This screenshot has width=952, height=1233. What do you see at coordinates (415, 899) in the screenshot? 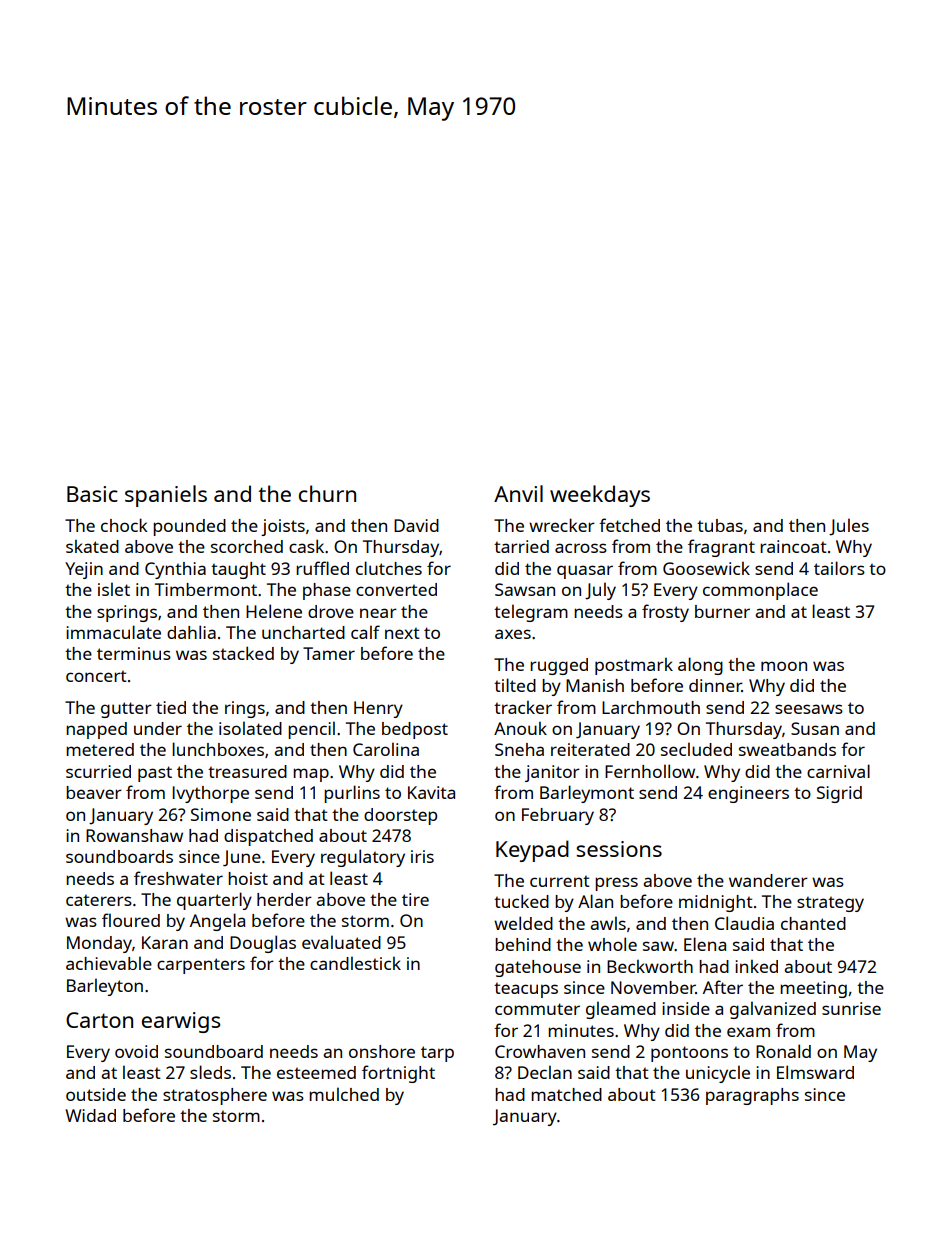
I see `tire` at bounding box center [415, 899].
